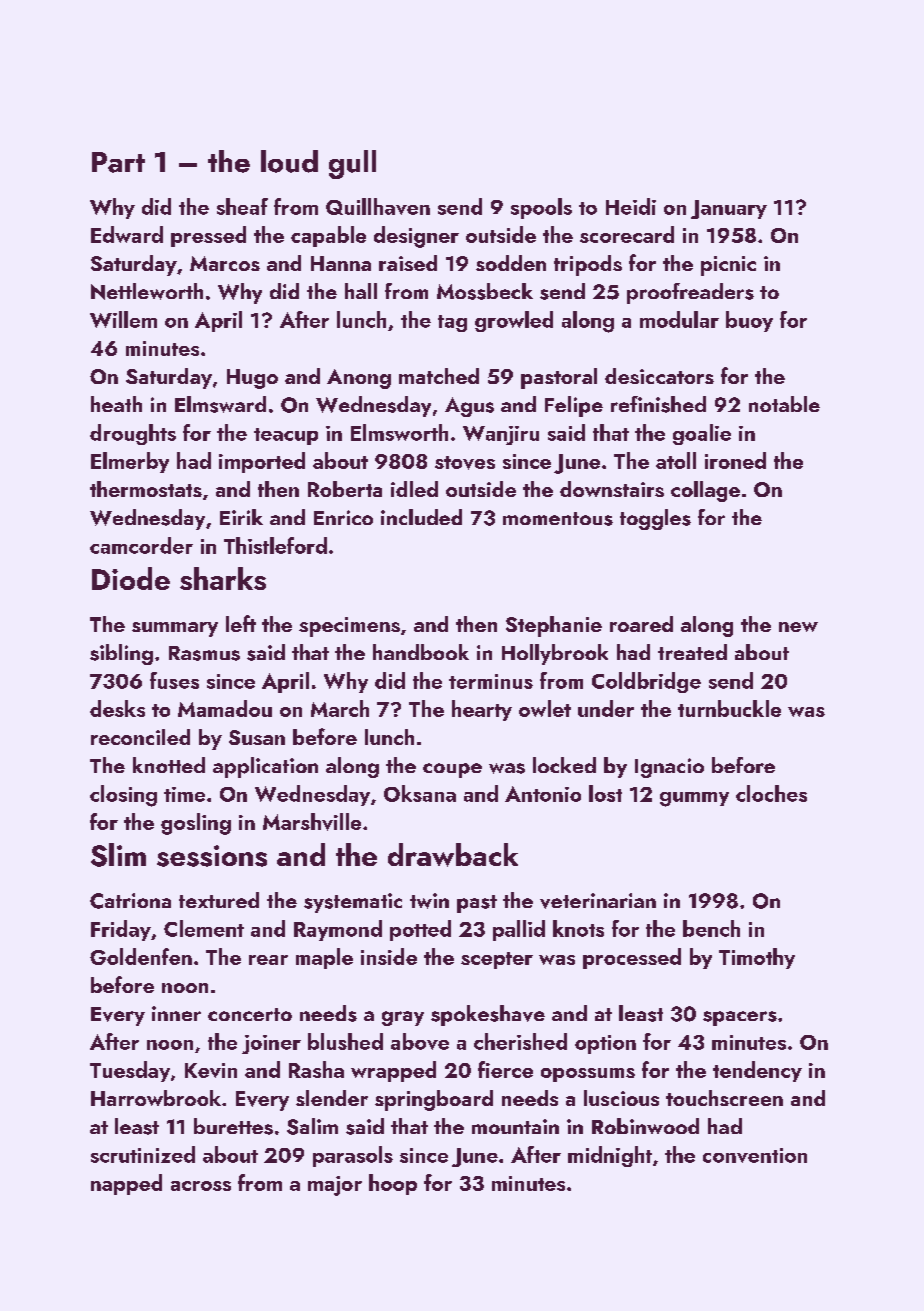 This screenshot has height=1311, width=924. I want to click on hoop, so click(393, 1184).
